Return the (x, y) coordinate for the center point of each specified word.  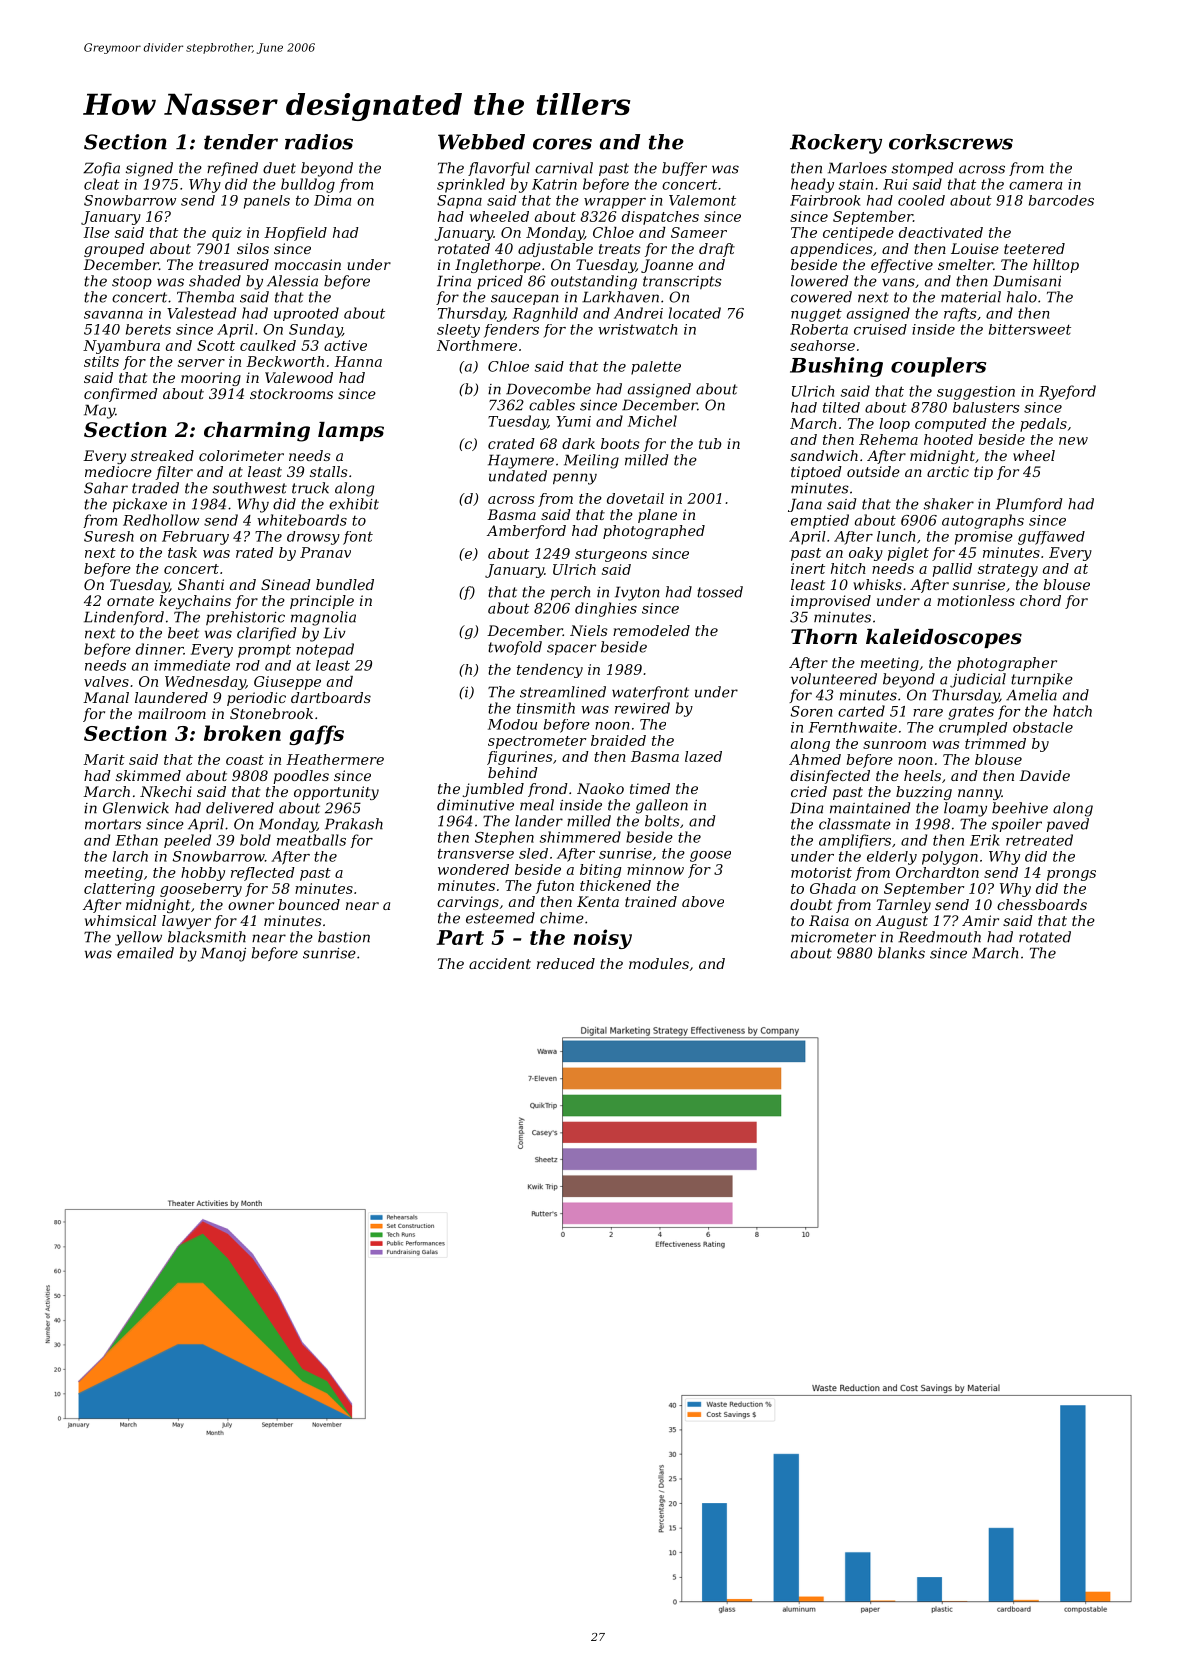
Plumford (1029, 505)
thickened (615, 885)
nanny (979, 794)
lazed (703, 756)
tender (241, 142)
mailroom (172, 713)
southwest (250, 488)
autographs (983, 521)
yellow (138, 938)
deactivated (941, 232)
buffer (684, 169)
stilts (101, 361)
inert (808, 568)
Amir (980, 920)
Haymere (521, 461)
